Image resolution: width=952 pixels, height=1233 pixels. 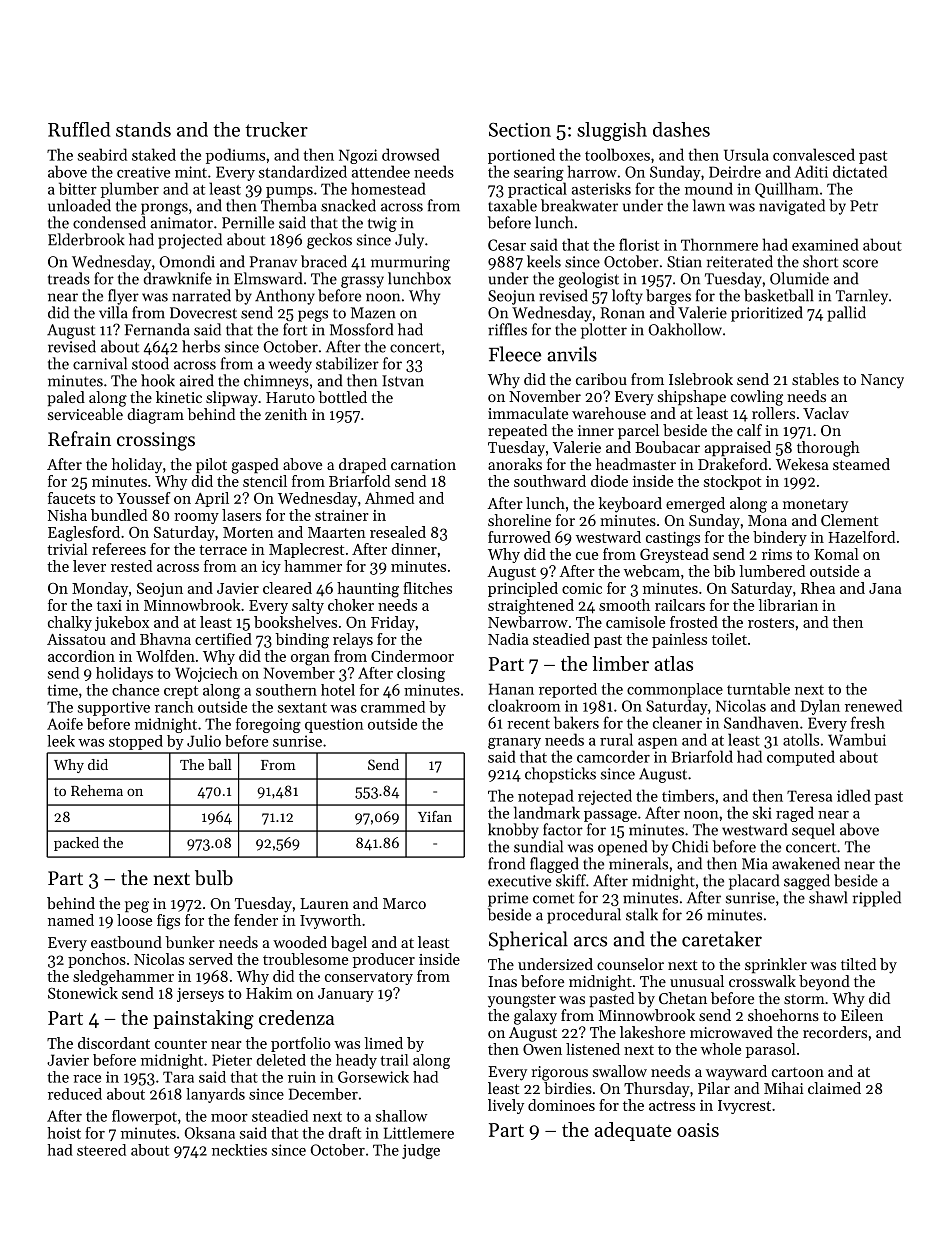 I want to click on stood, so click(x=150, y=363).
